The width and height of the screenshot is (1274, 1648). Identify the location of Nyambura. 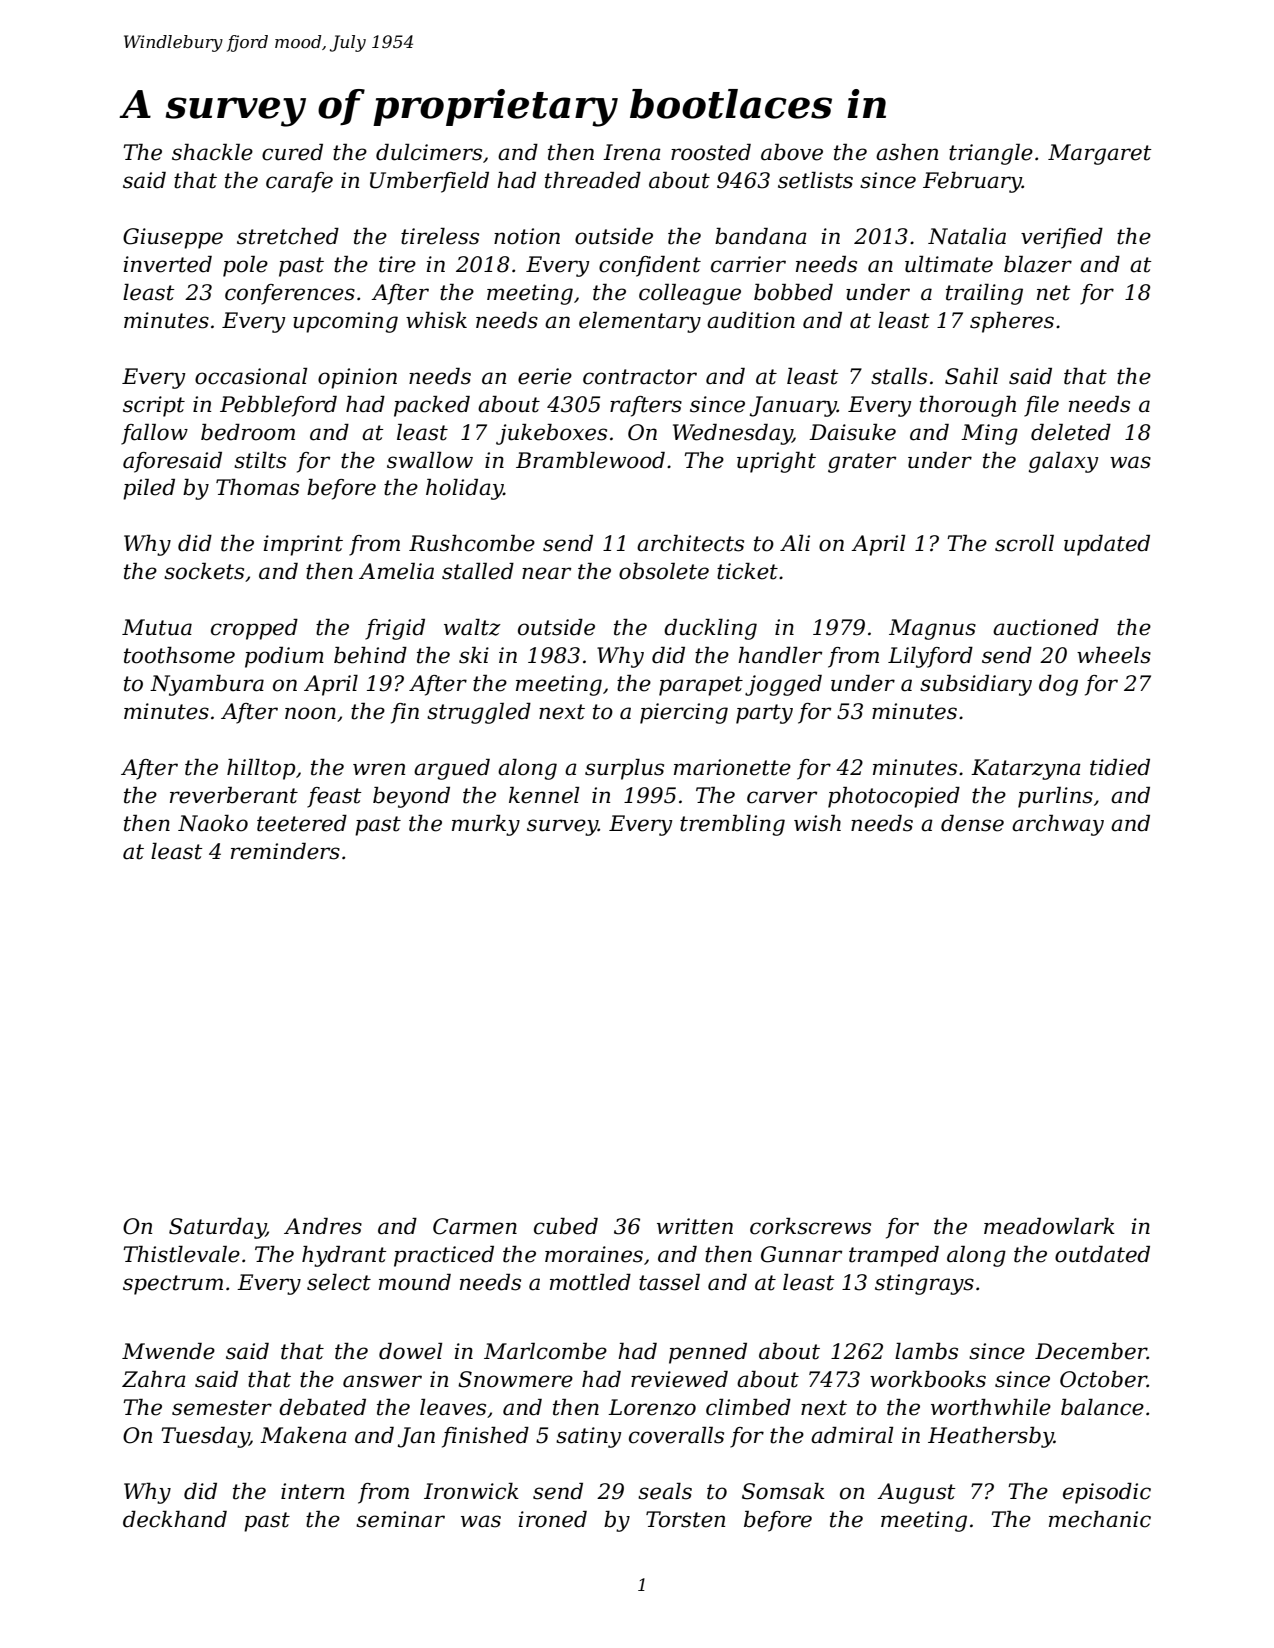
(207, 685).
